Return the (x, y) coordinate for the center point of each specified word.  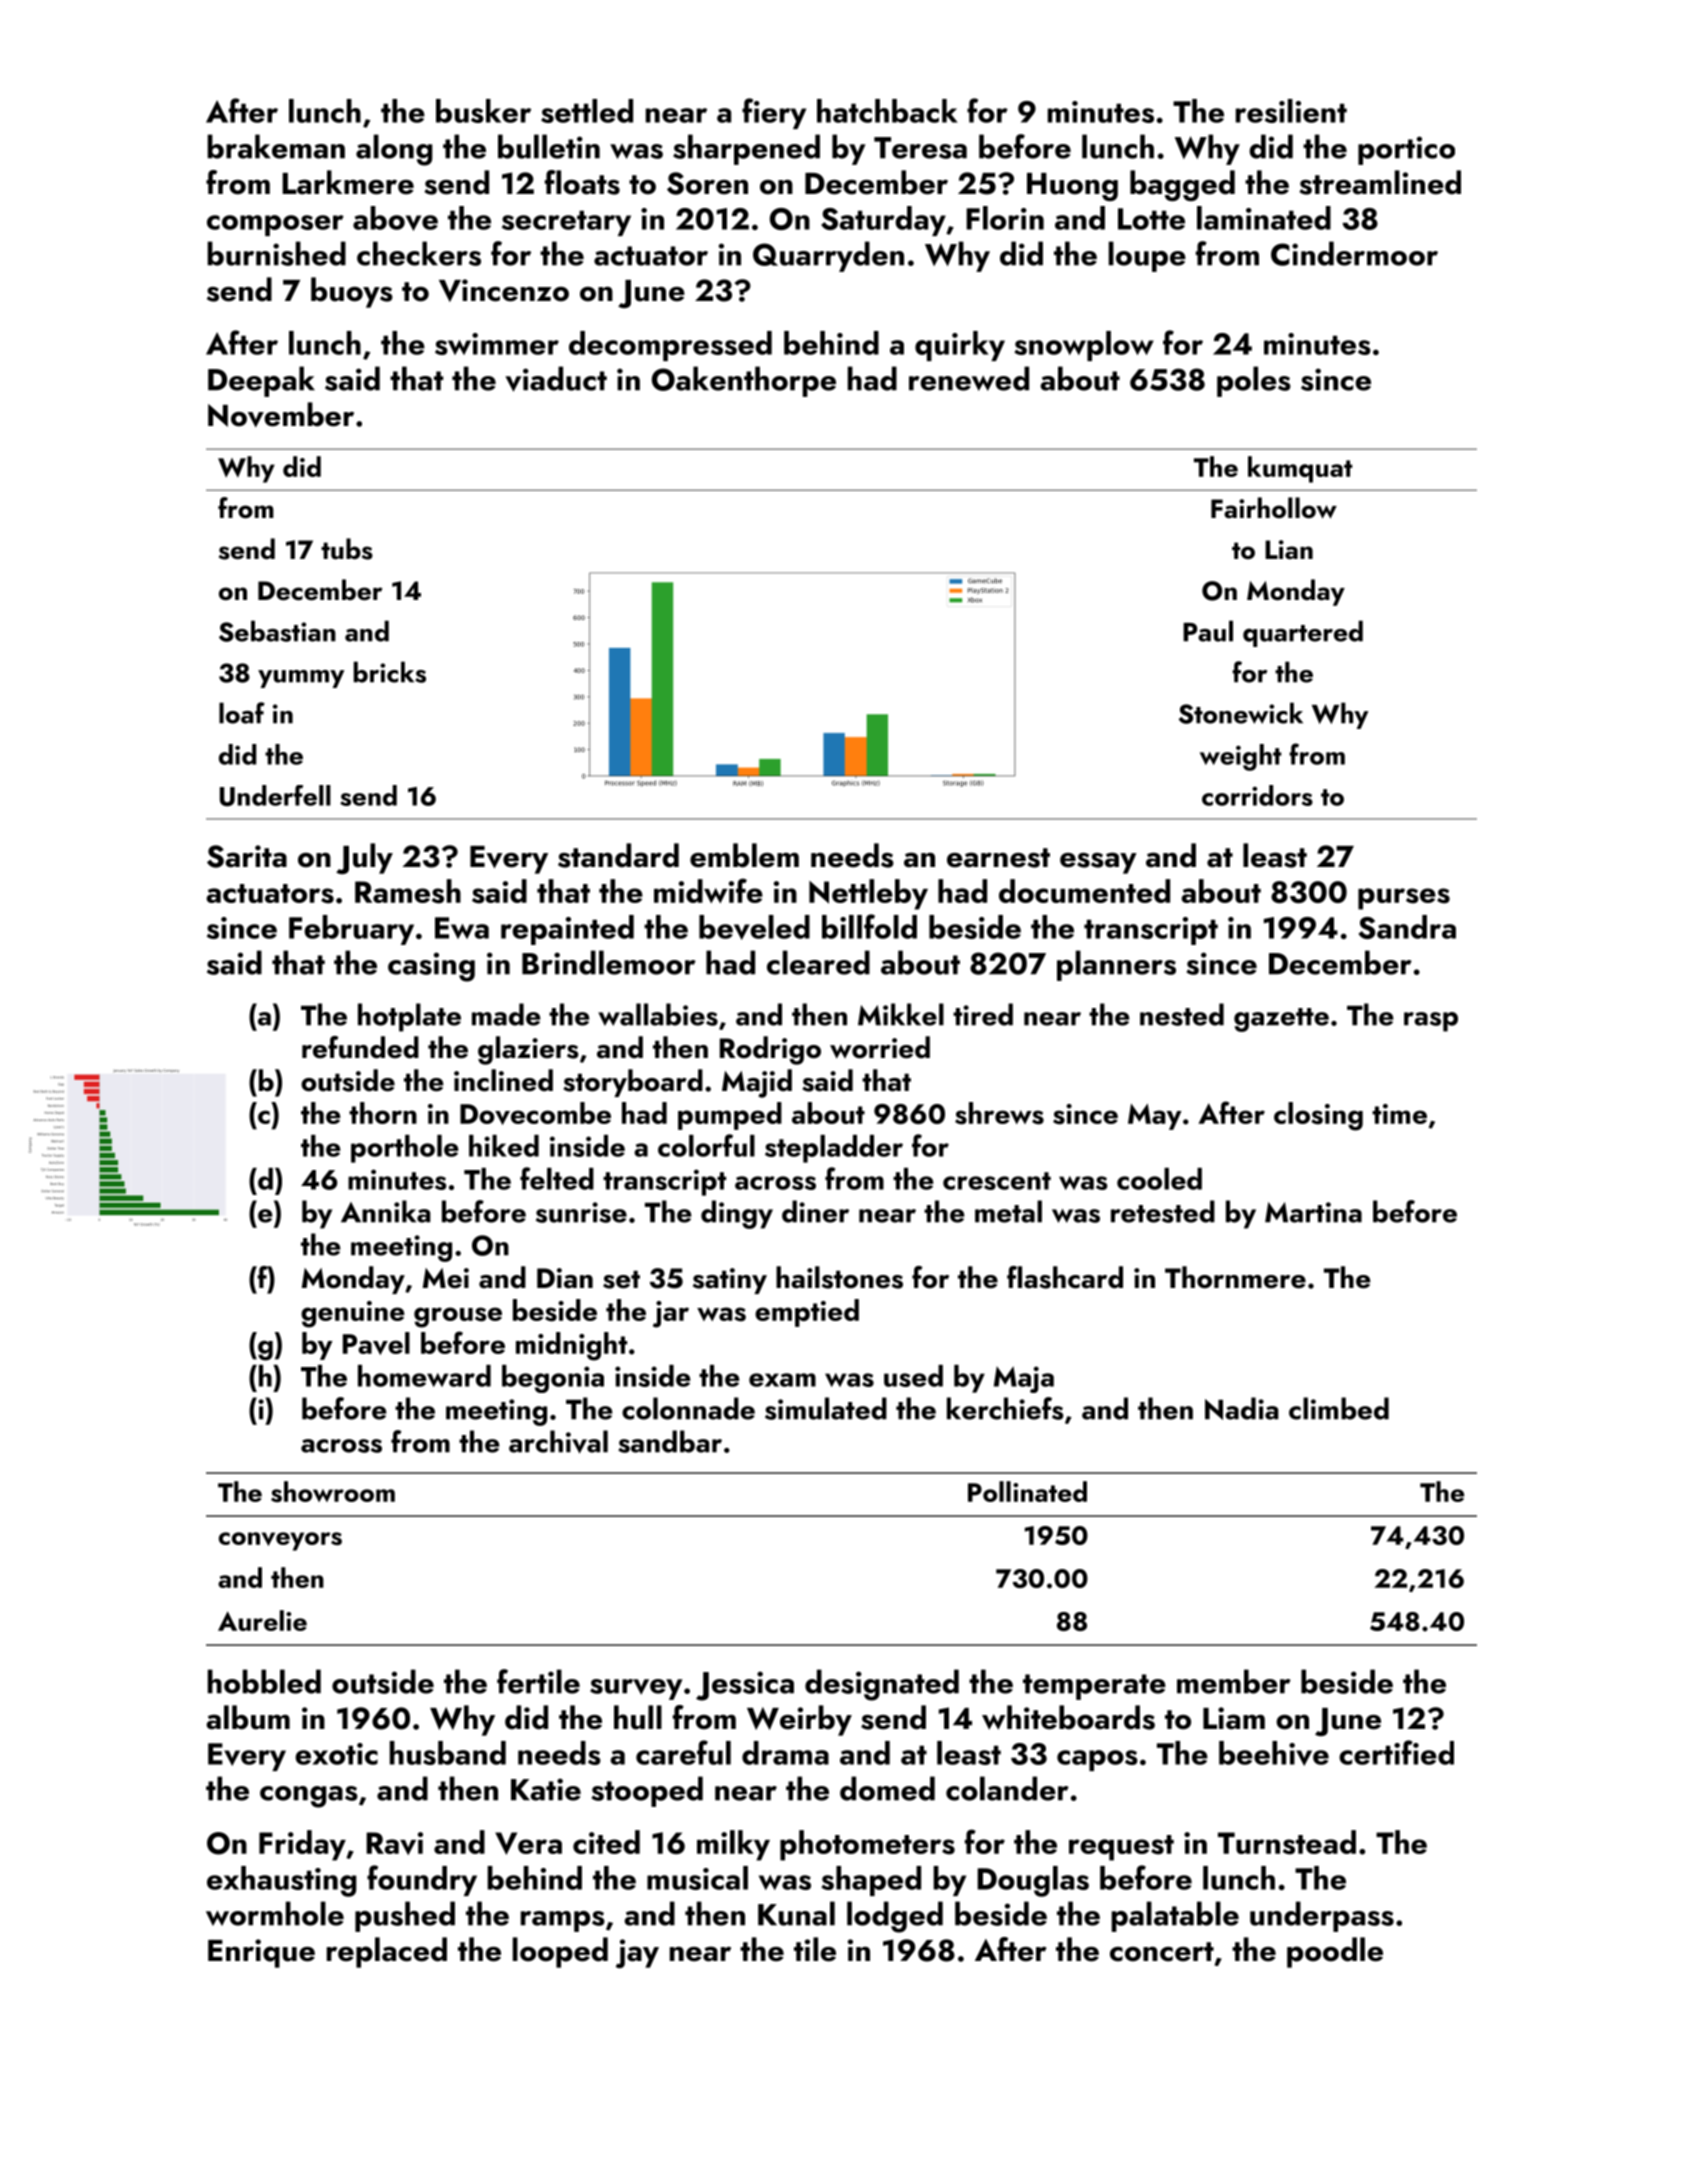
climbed (1339, 1408)
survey (636, 1689)
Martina (1313, 1212)
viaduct (556, 379)
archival (558, 1442)
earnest (998, 858)
